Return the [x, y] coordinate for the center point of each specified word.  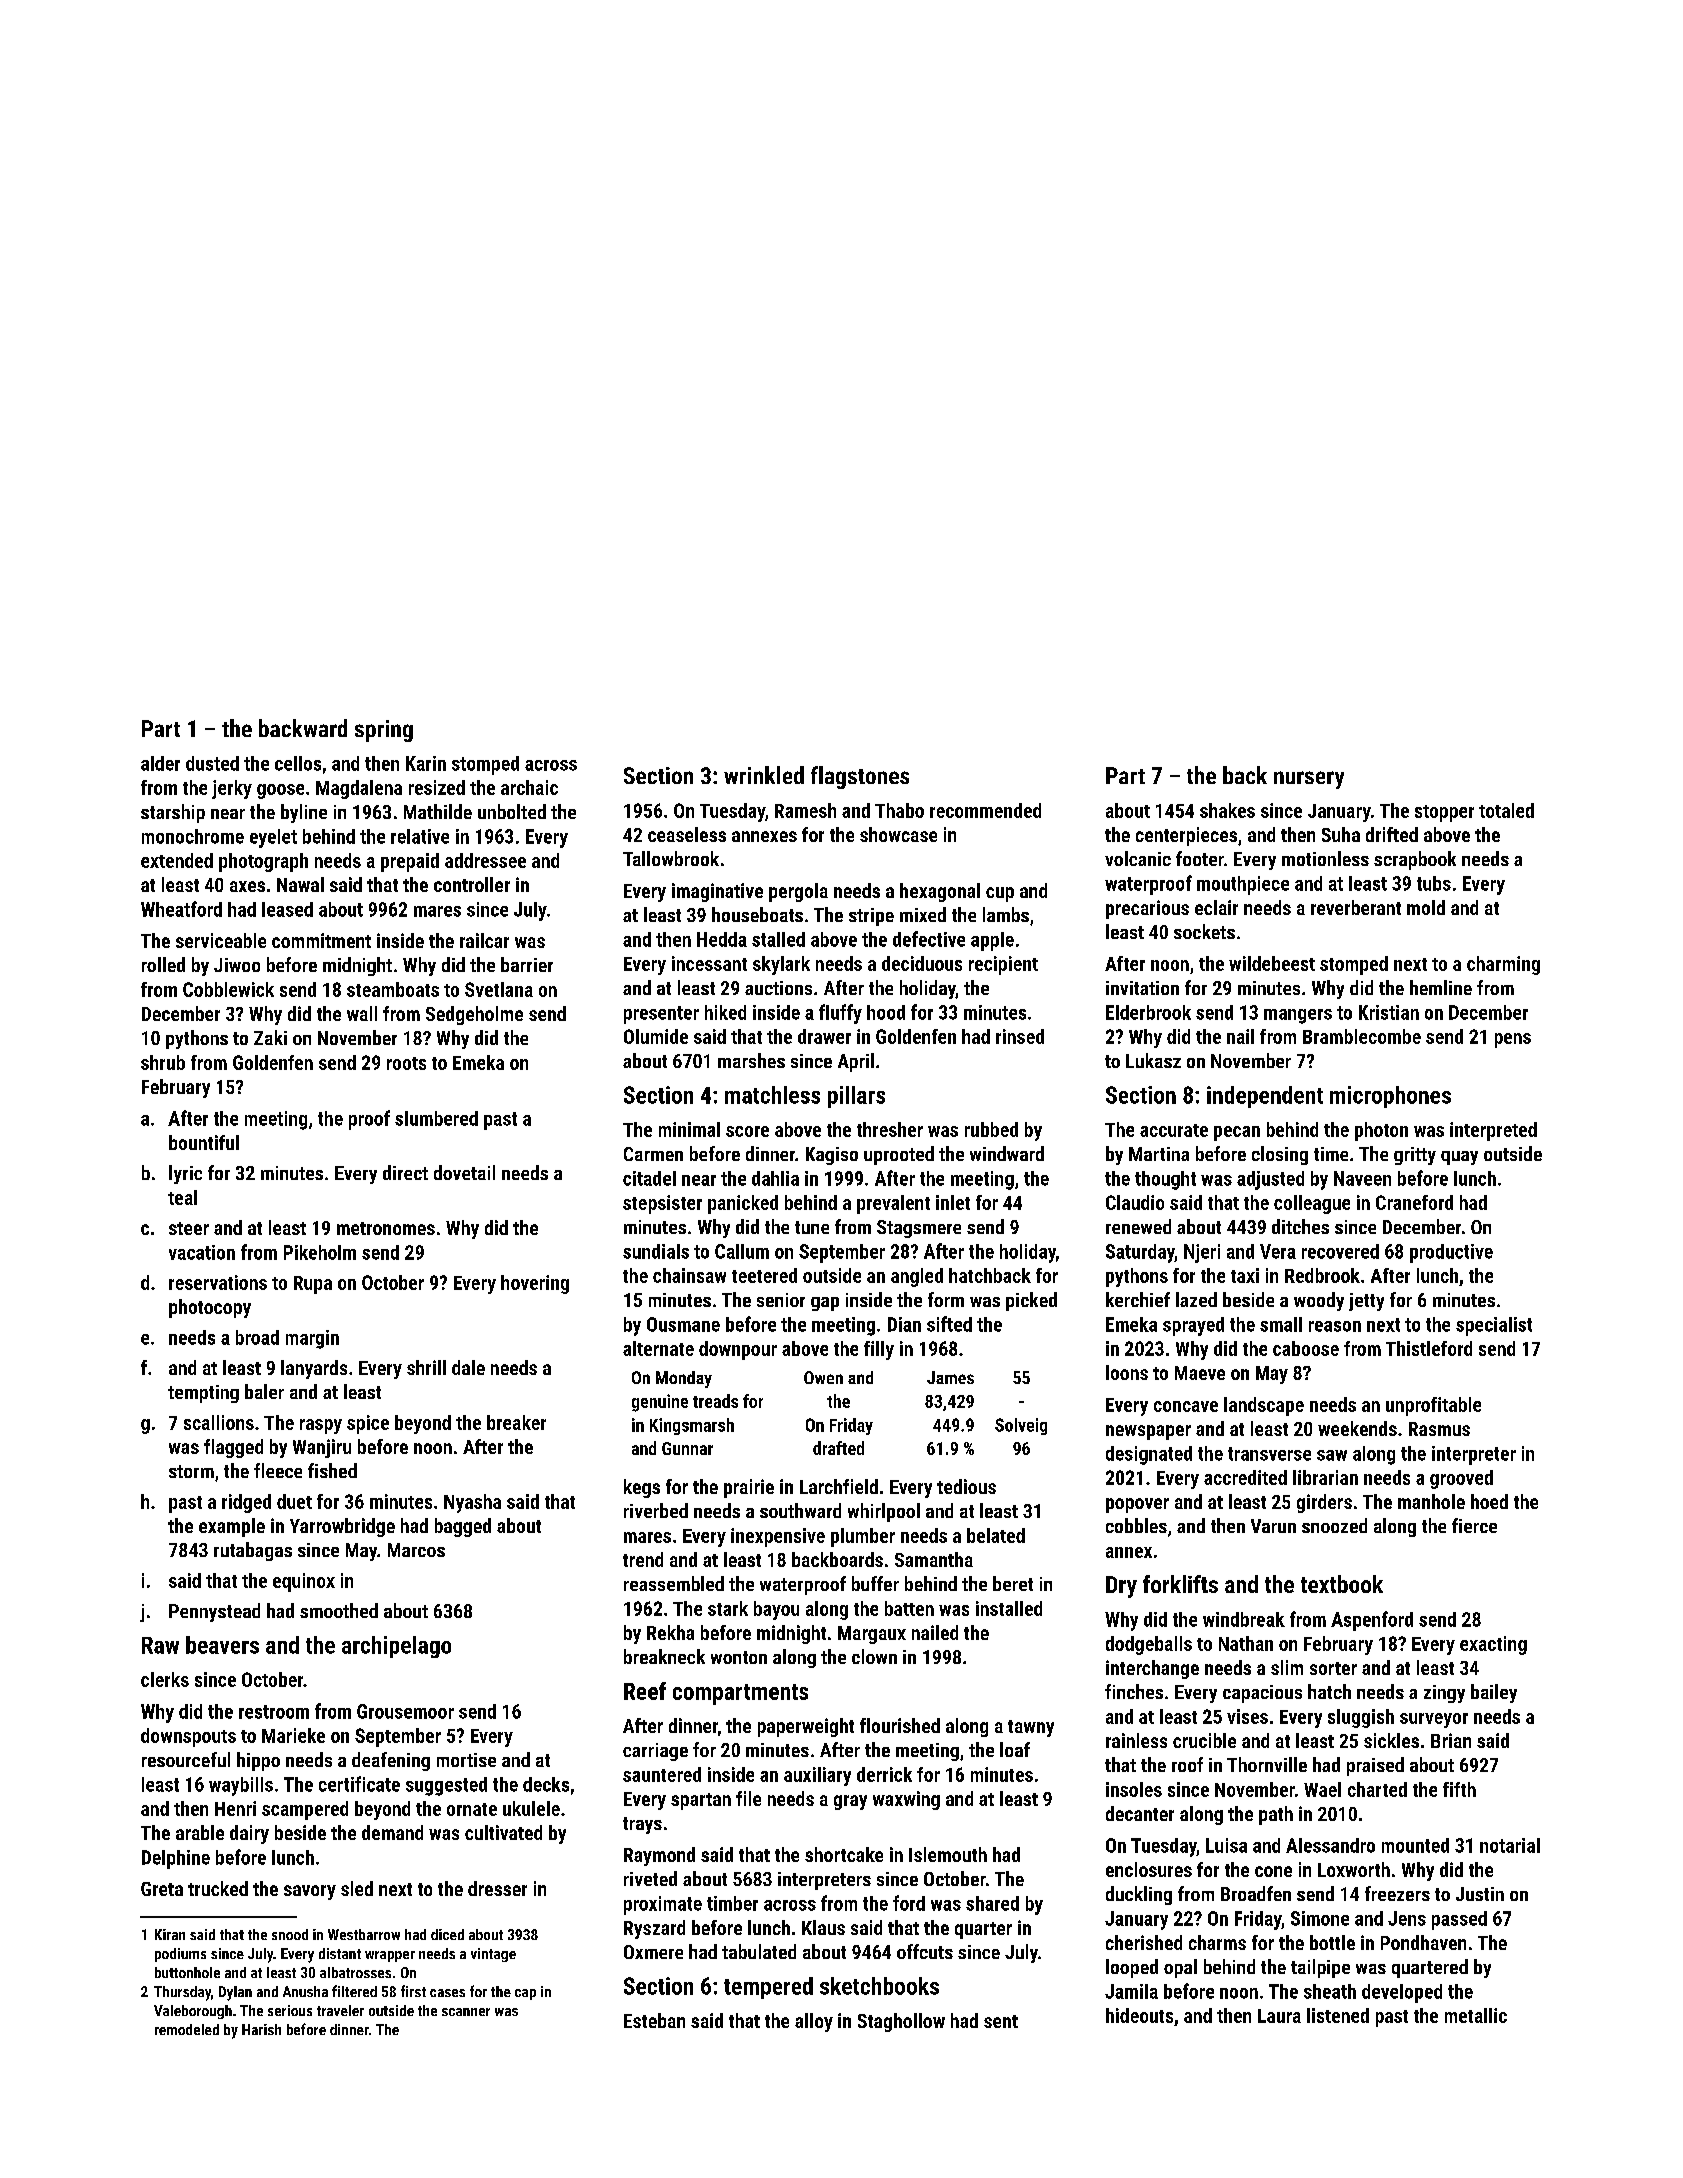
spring [384, 731]
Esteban [654, 2020]
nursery [1309, 780]
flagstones [860, 777]
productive [1451, 1253]
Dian [904, 1324]
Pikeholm [320, 1252]
